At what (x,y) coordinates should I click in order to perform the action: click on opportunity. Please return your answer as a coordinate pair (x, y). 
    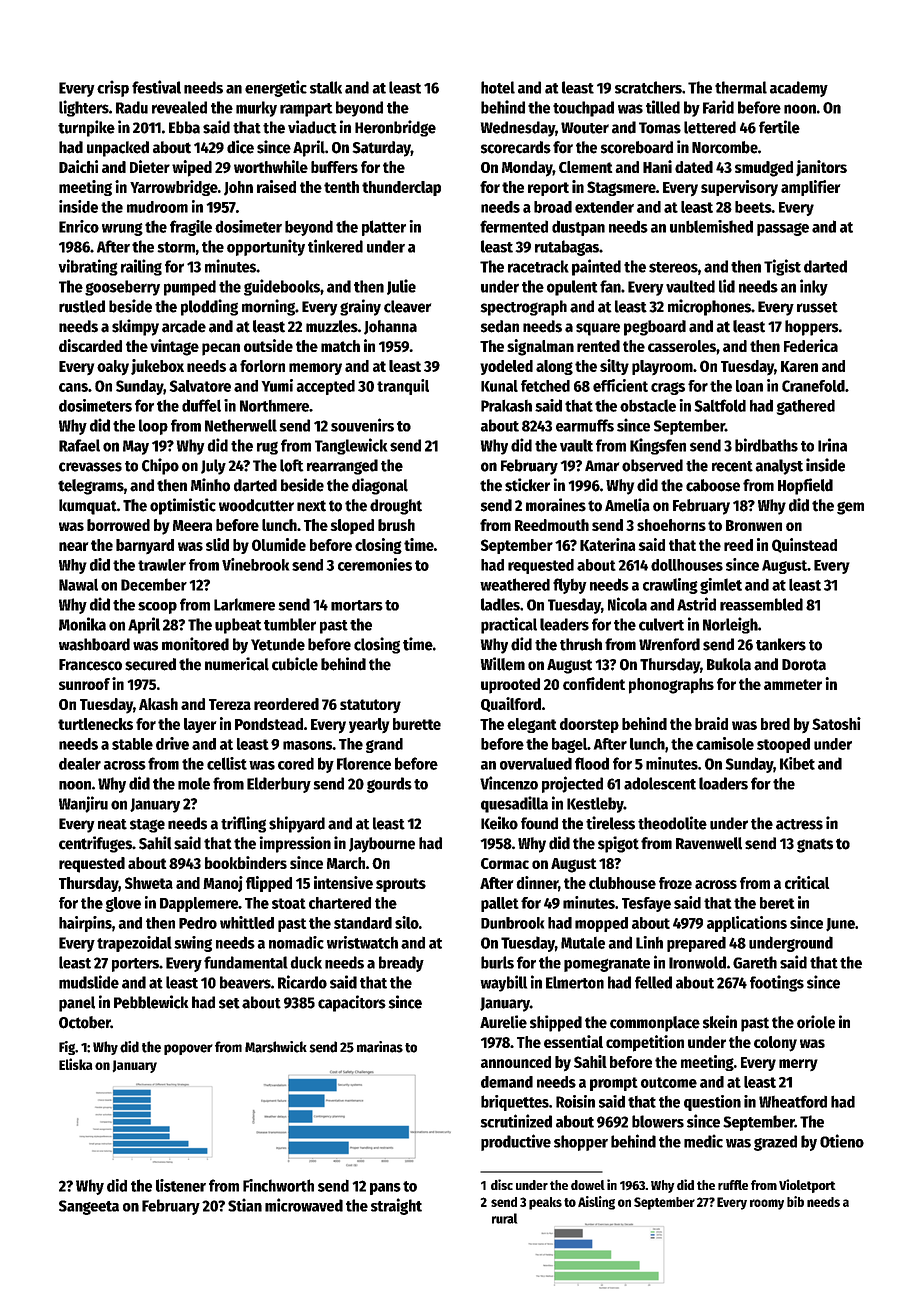
    Looking at the image, I should click on (266, 247).
